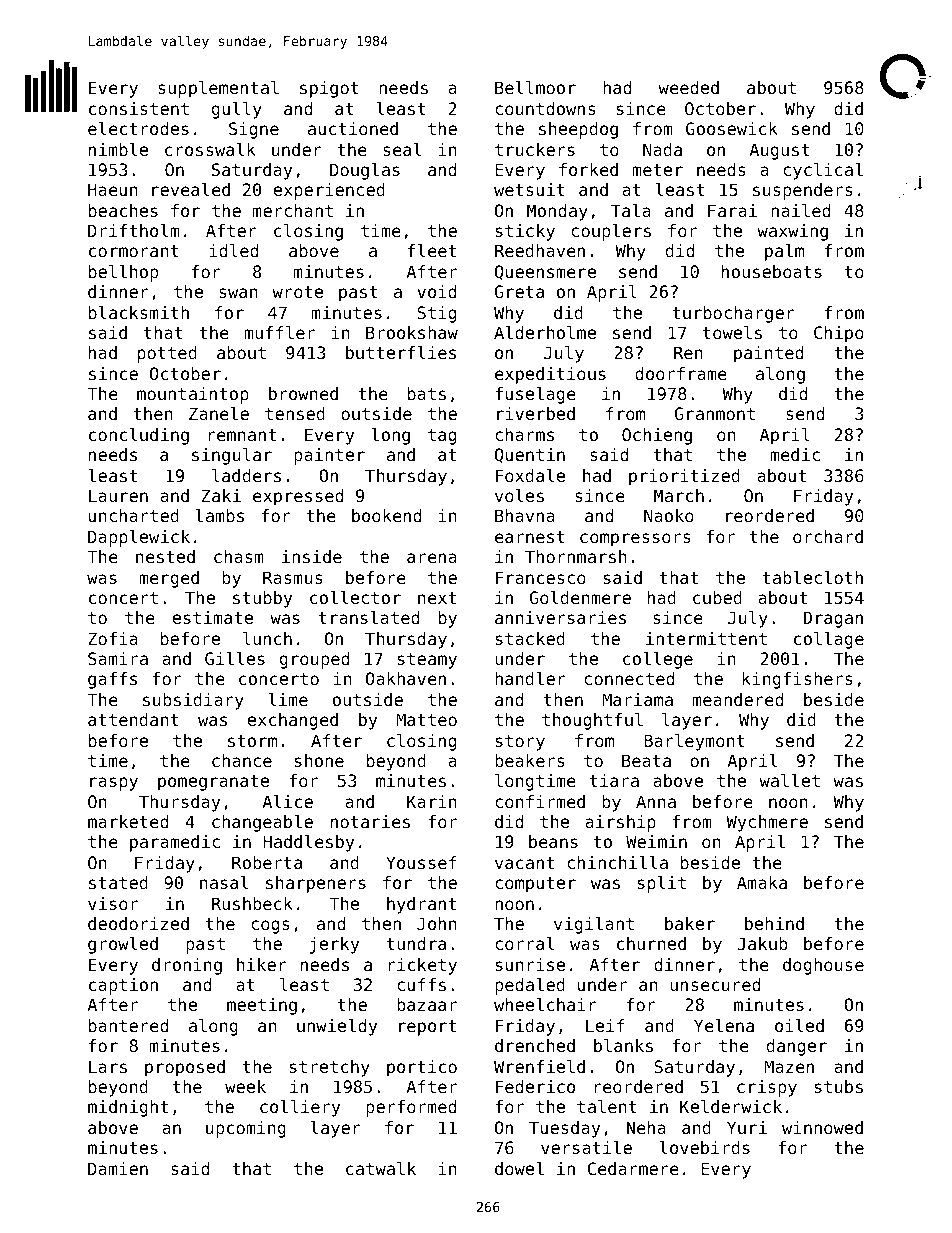 The width and height of the image is (952, 1233). I want to click on stacked, so click(530, 638).
